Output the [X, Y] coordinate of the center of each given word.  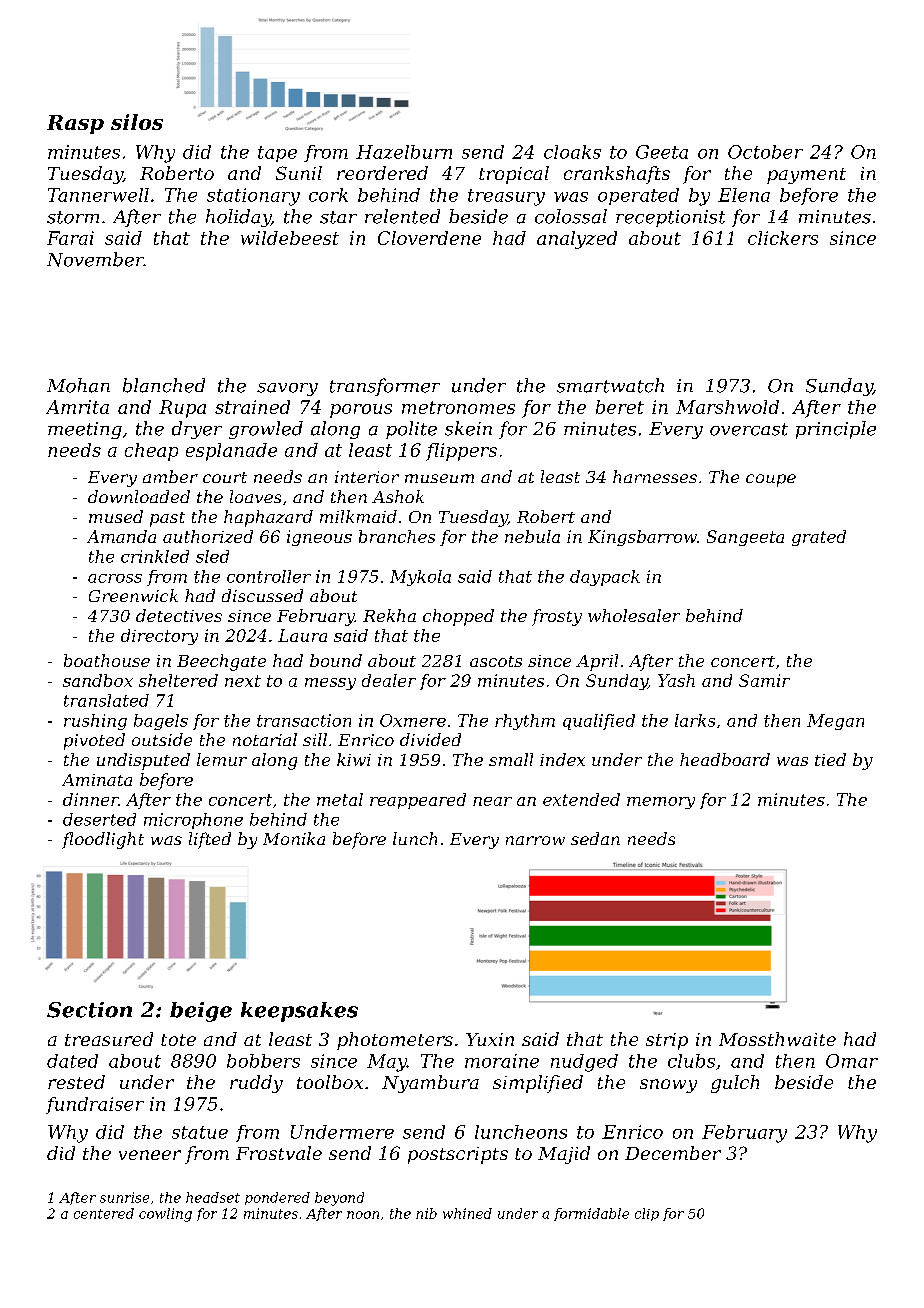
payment [806, 176]
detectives [179, 615]
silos [137, 122]
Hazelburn [404, 152]
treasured [109, 1039]
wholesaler [634, 615]
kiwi [354, 759]
